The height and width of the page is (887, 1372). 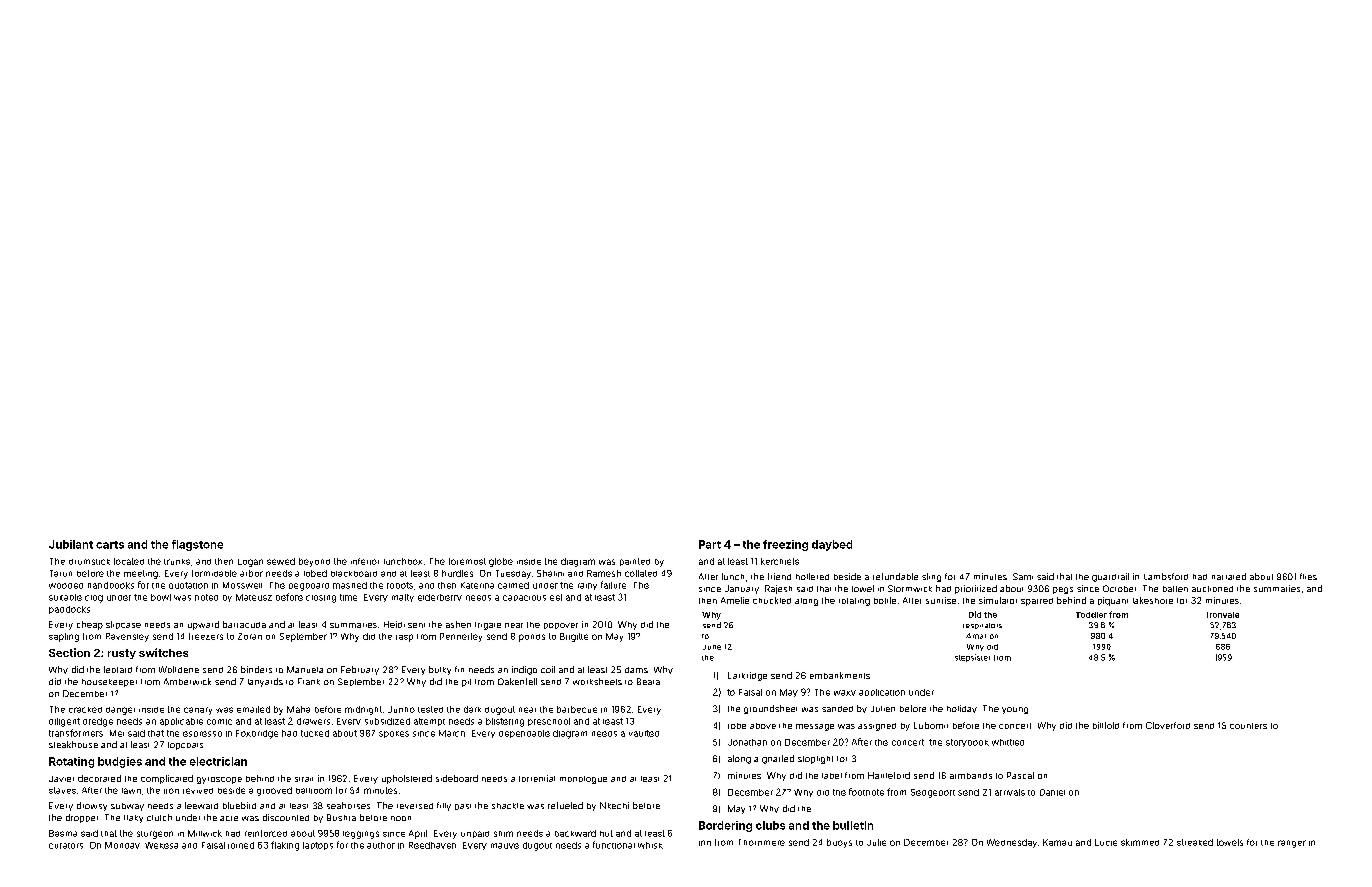 What do you see at coordinates (63, 833) in the page?
I see `Basma` at bounding box center [63, 833].
